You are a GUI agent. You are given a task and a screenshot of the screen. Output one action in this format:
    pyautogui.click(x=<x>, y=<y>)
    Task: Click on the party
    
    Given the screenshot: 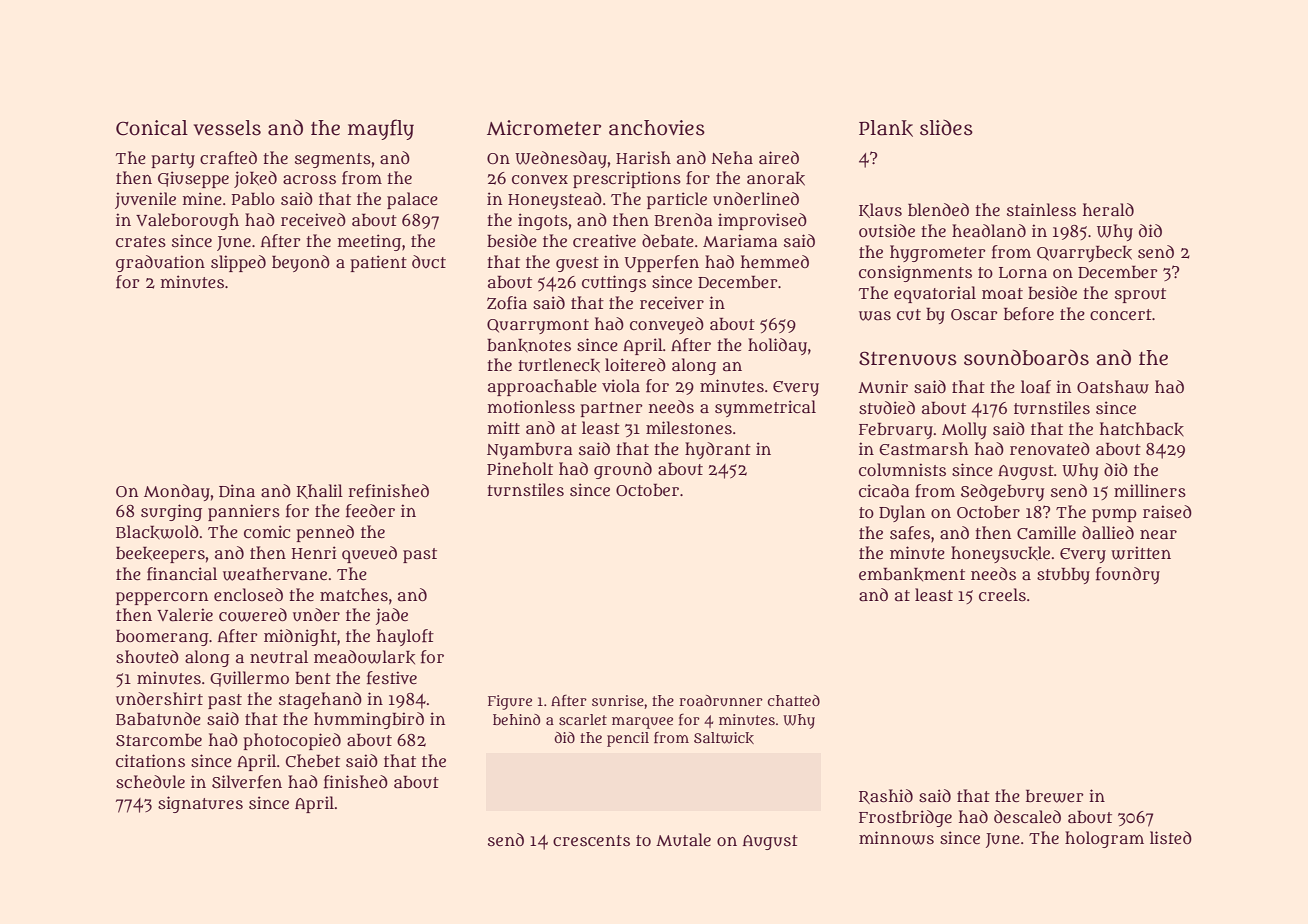 What is the action you would take?
    pyautogui.click(x=173, y=160)
